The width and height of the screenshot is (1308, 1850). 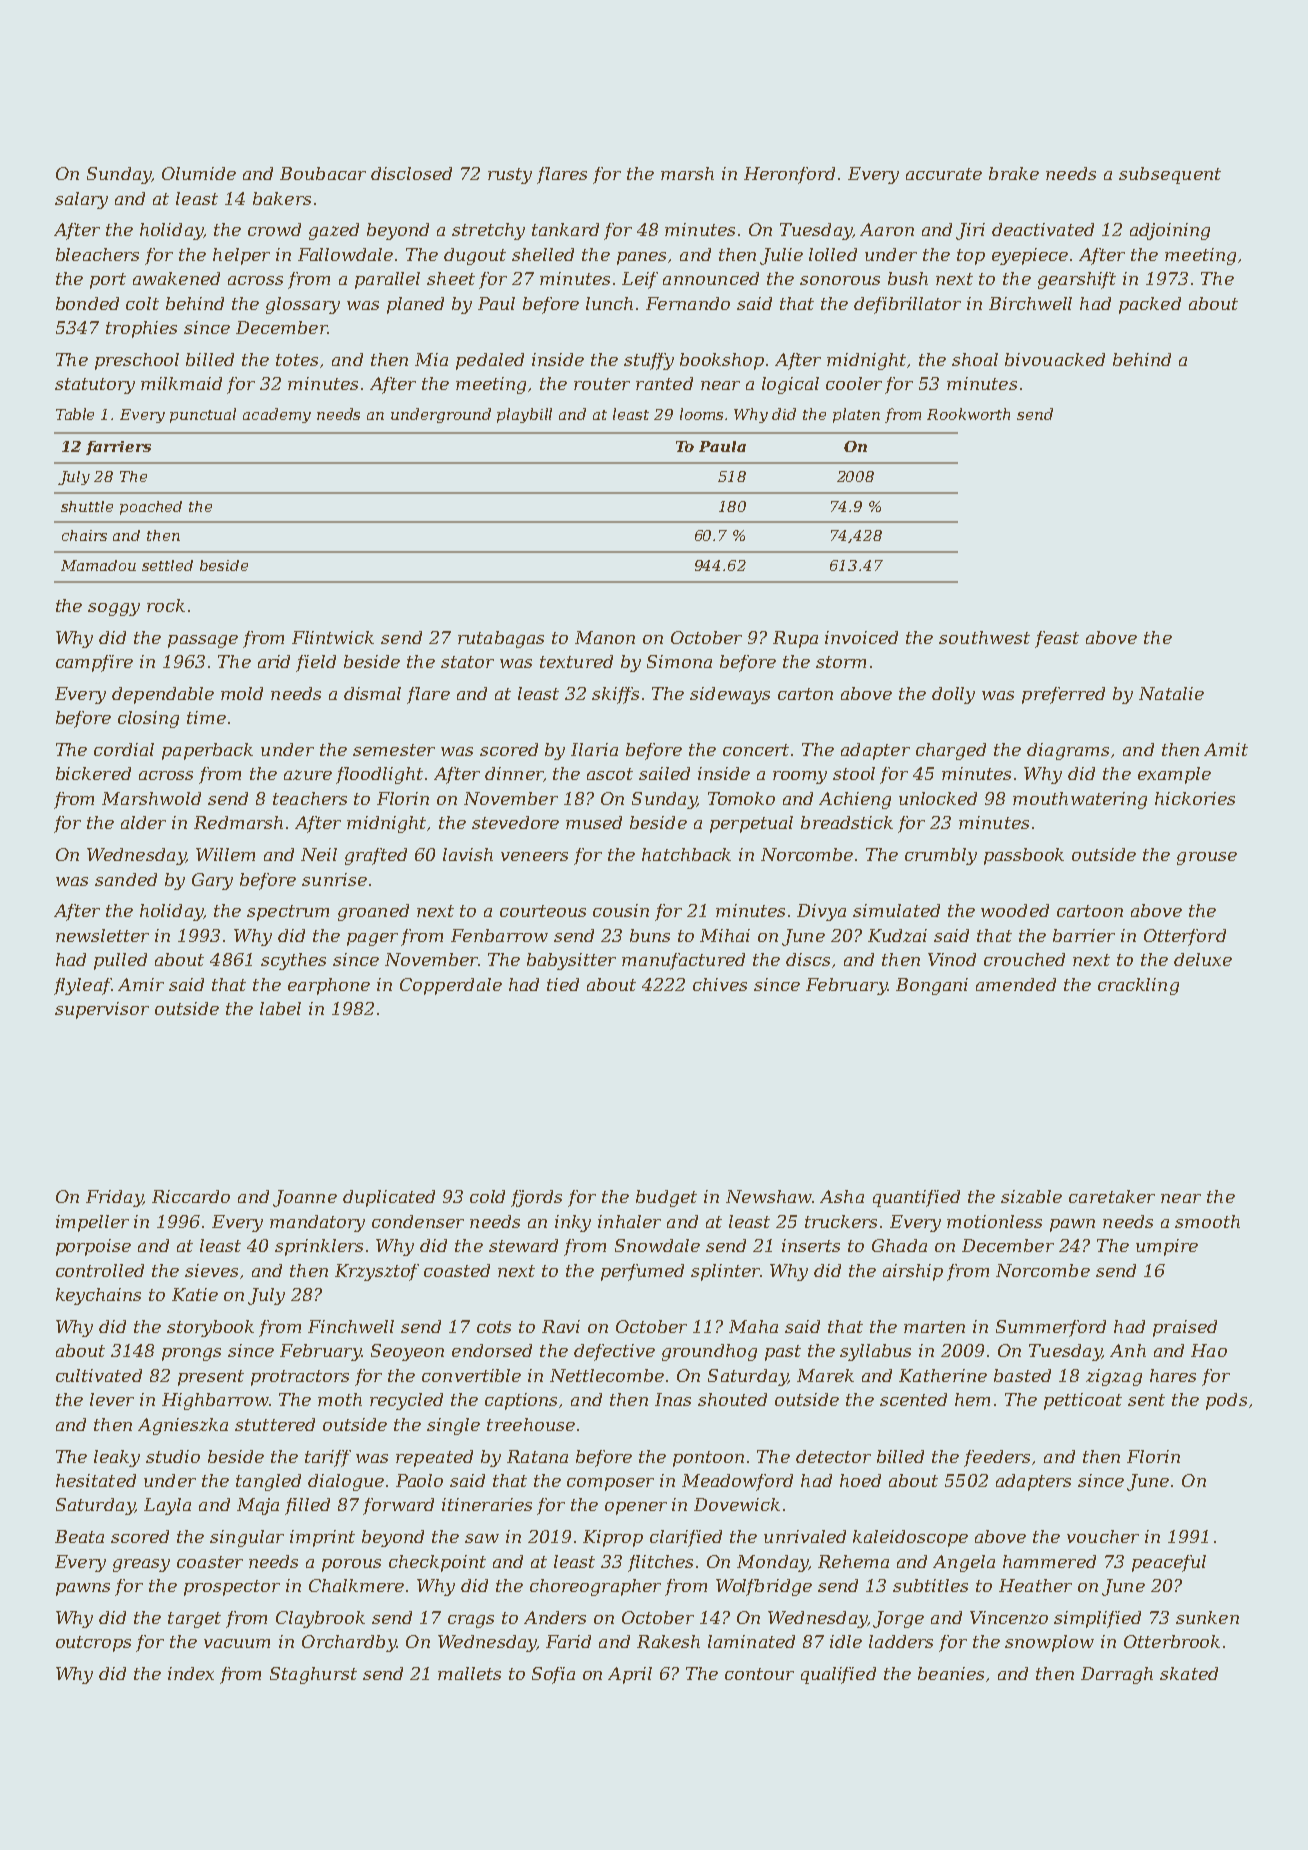 I want to click on rusty, so click(x=510, y=176).
